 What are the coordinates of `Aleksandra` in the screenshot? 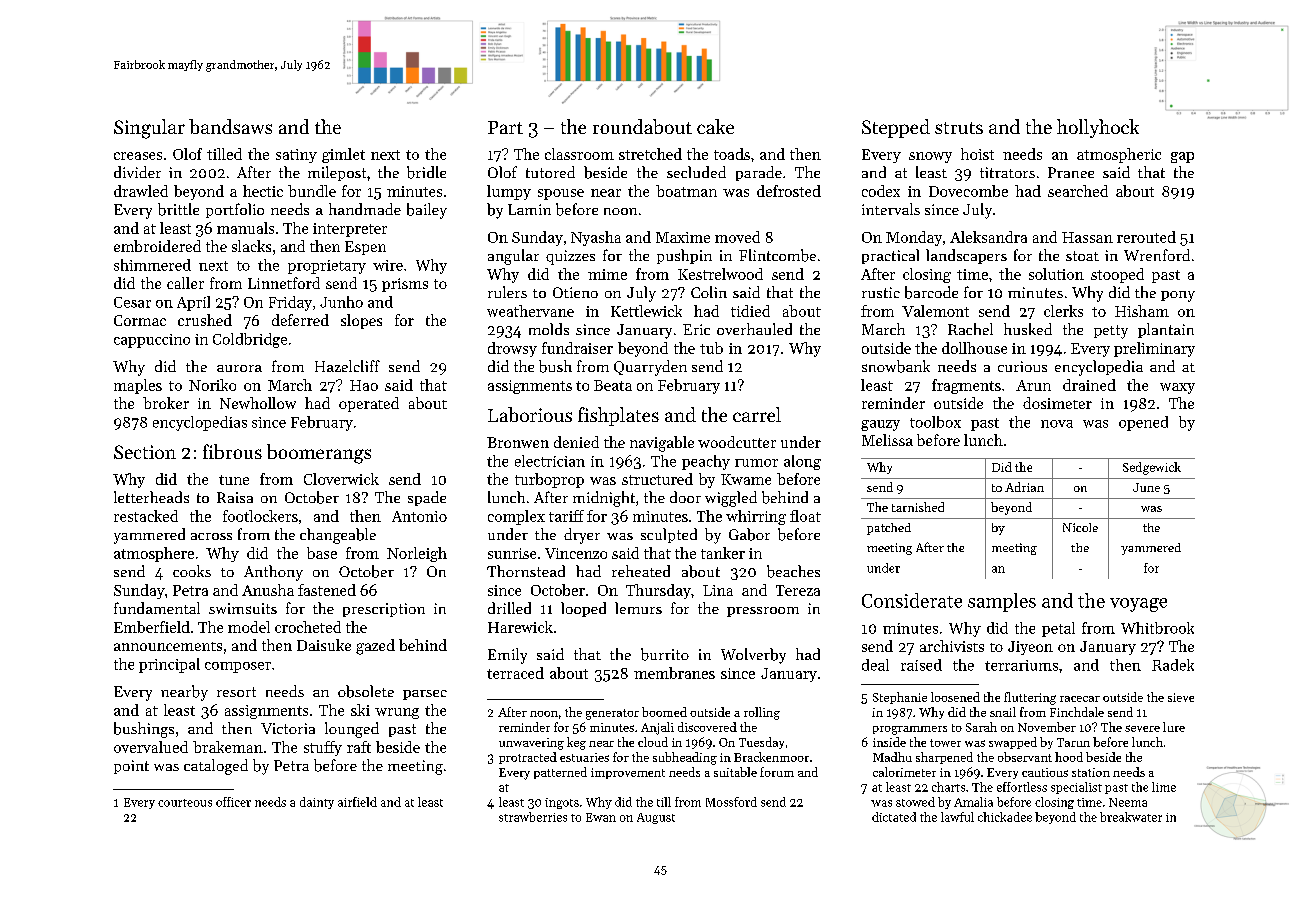 It's located at (988, 237).
